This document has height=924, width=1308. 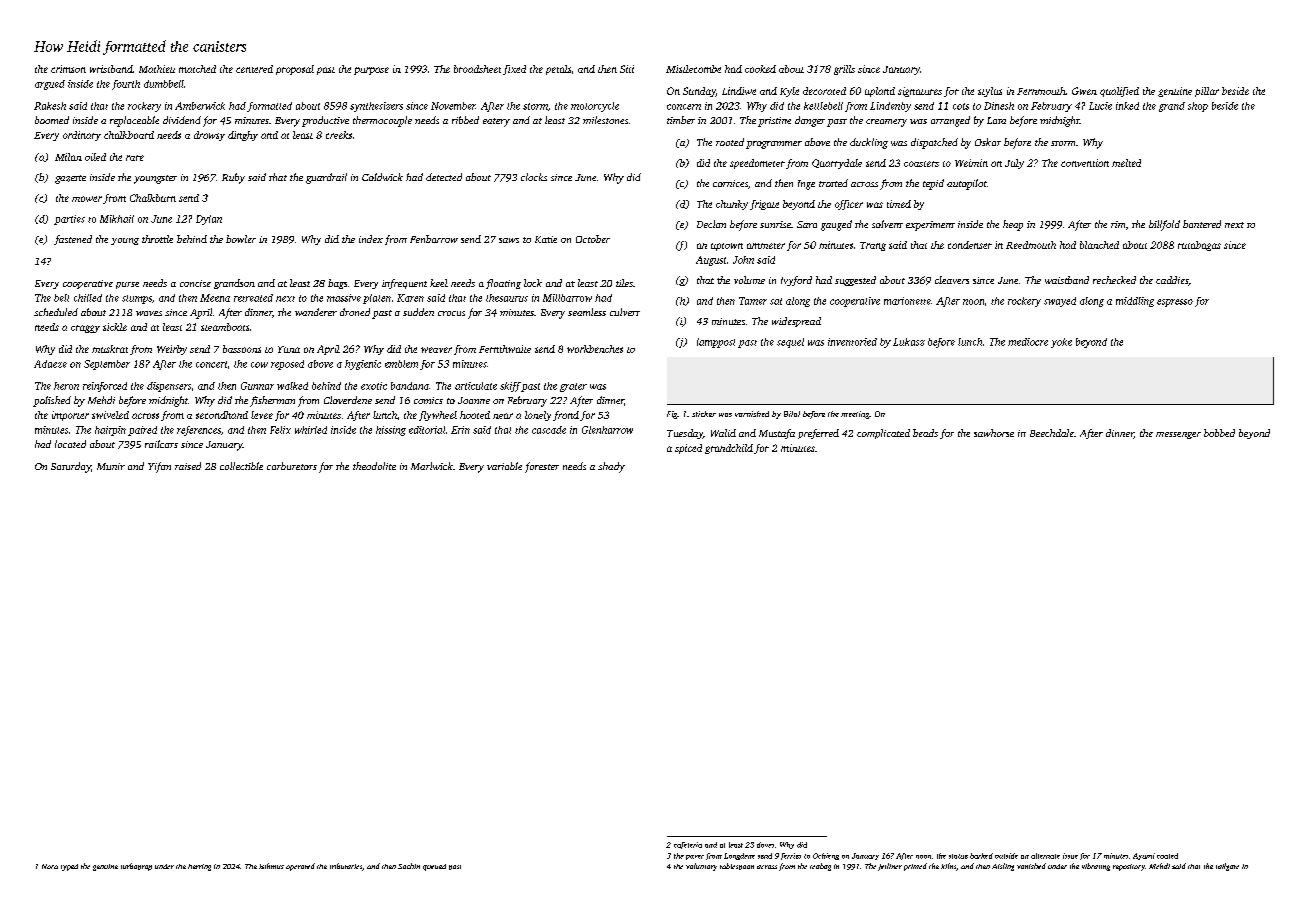 I want to click on tributaries, so click(x=346, y=866).
